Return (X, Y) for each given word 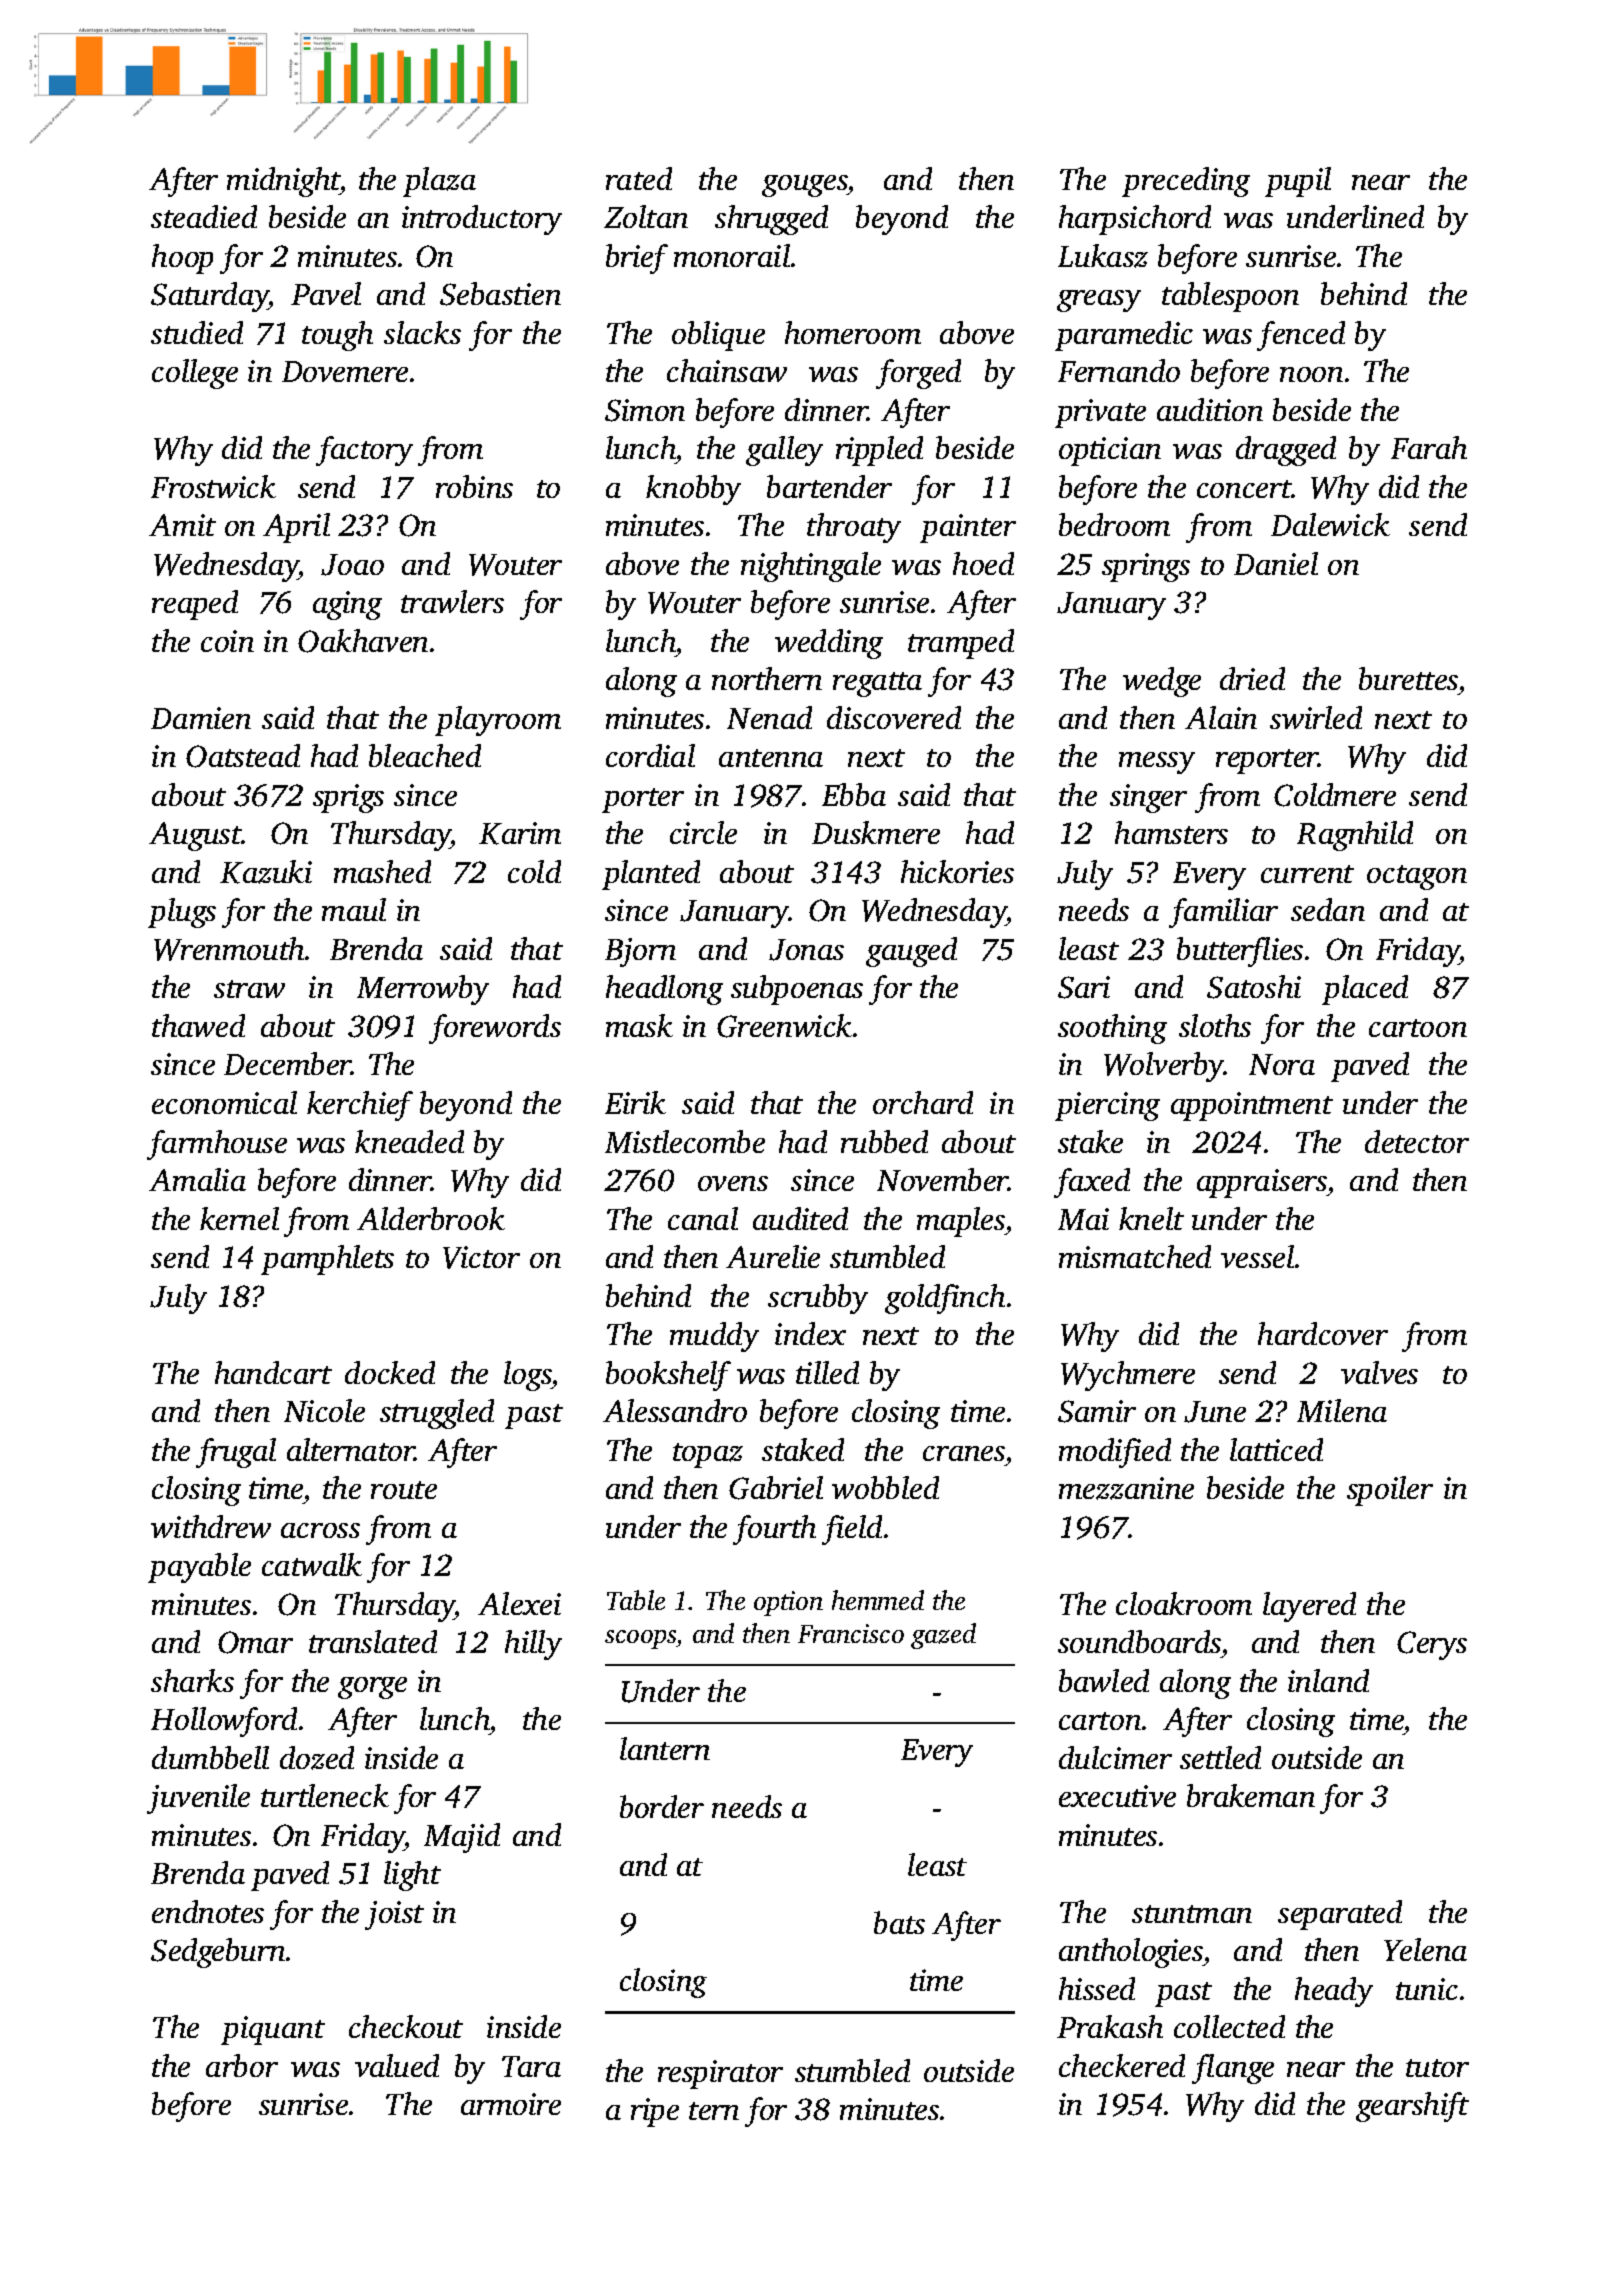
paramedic (1124, 336)
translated (373, 1641)
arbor (242, 2065)
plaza (439, 182)
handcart (273, 1372)
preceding (1186, 182)
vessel (1257, 1256)
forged (918, 374)
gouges (805, 186)
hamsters (1171, 832)
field (852, 1530)
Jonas (806, 950)
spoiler (1390, 1491)
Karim (520, 833)
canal (703, 1218)
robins (474, 486)
